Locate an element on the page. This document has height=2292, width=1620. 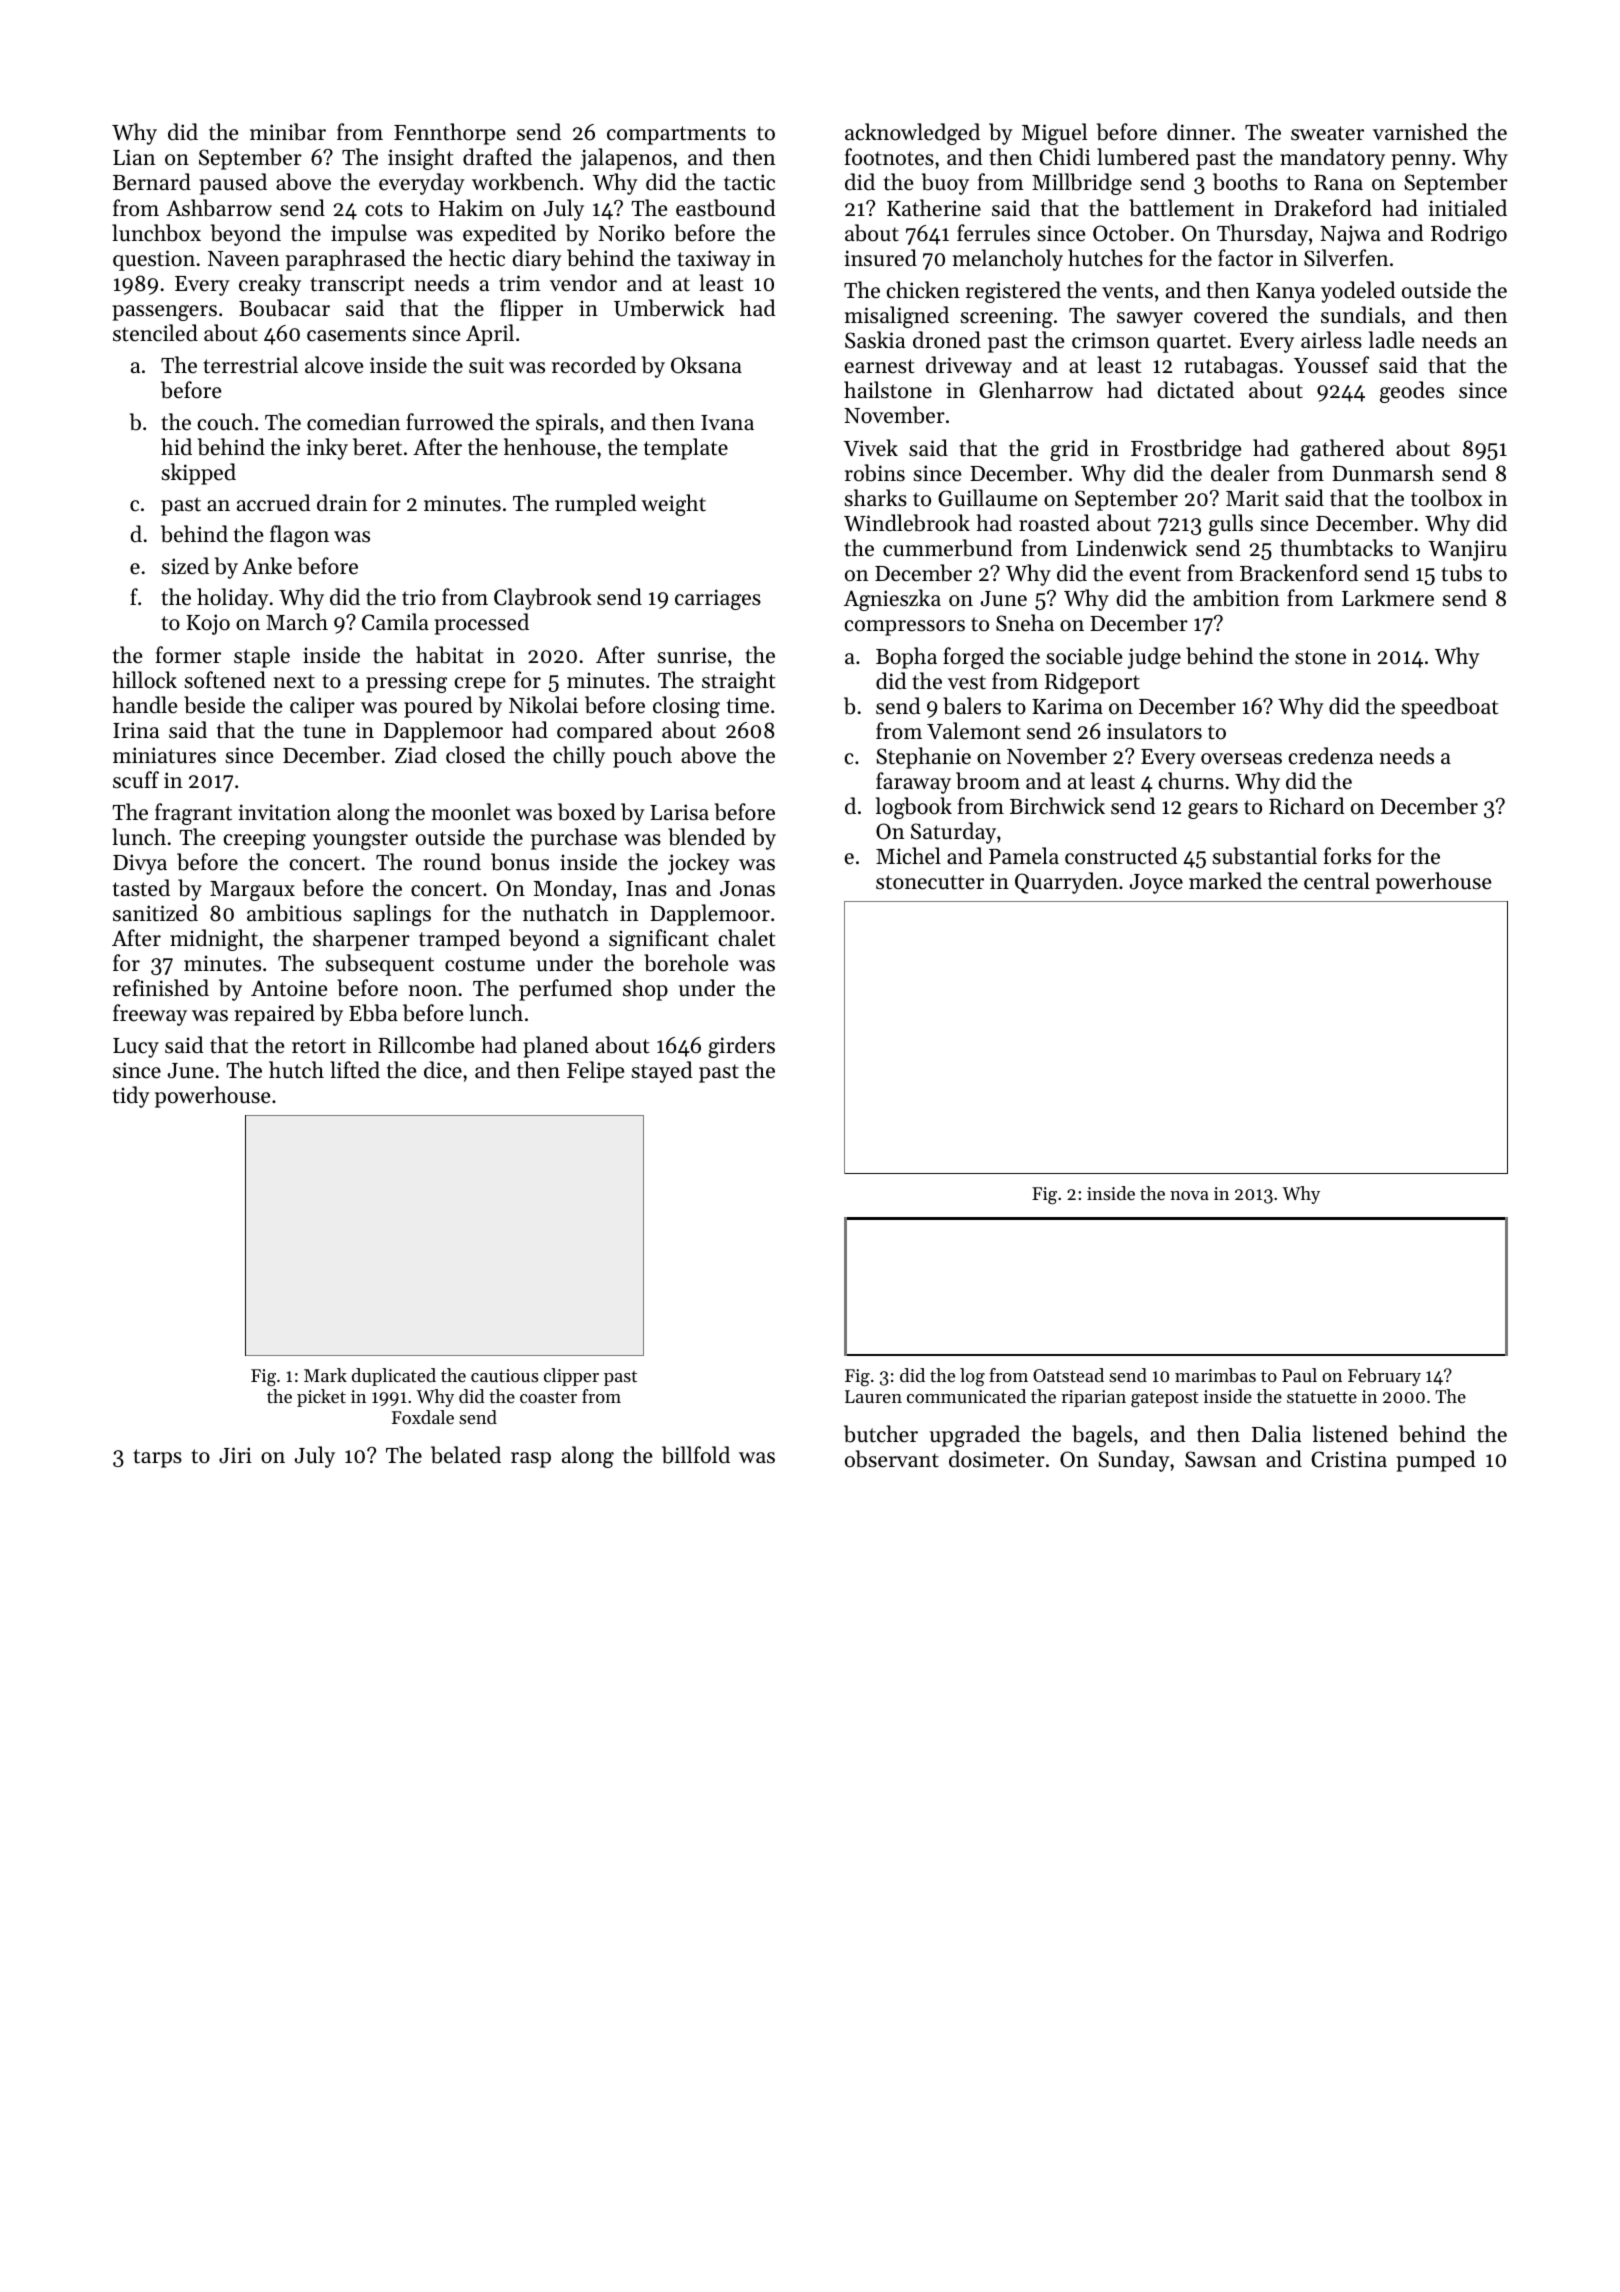
acknowledged is located at coordinates (912, 134).
